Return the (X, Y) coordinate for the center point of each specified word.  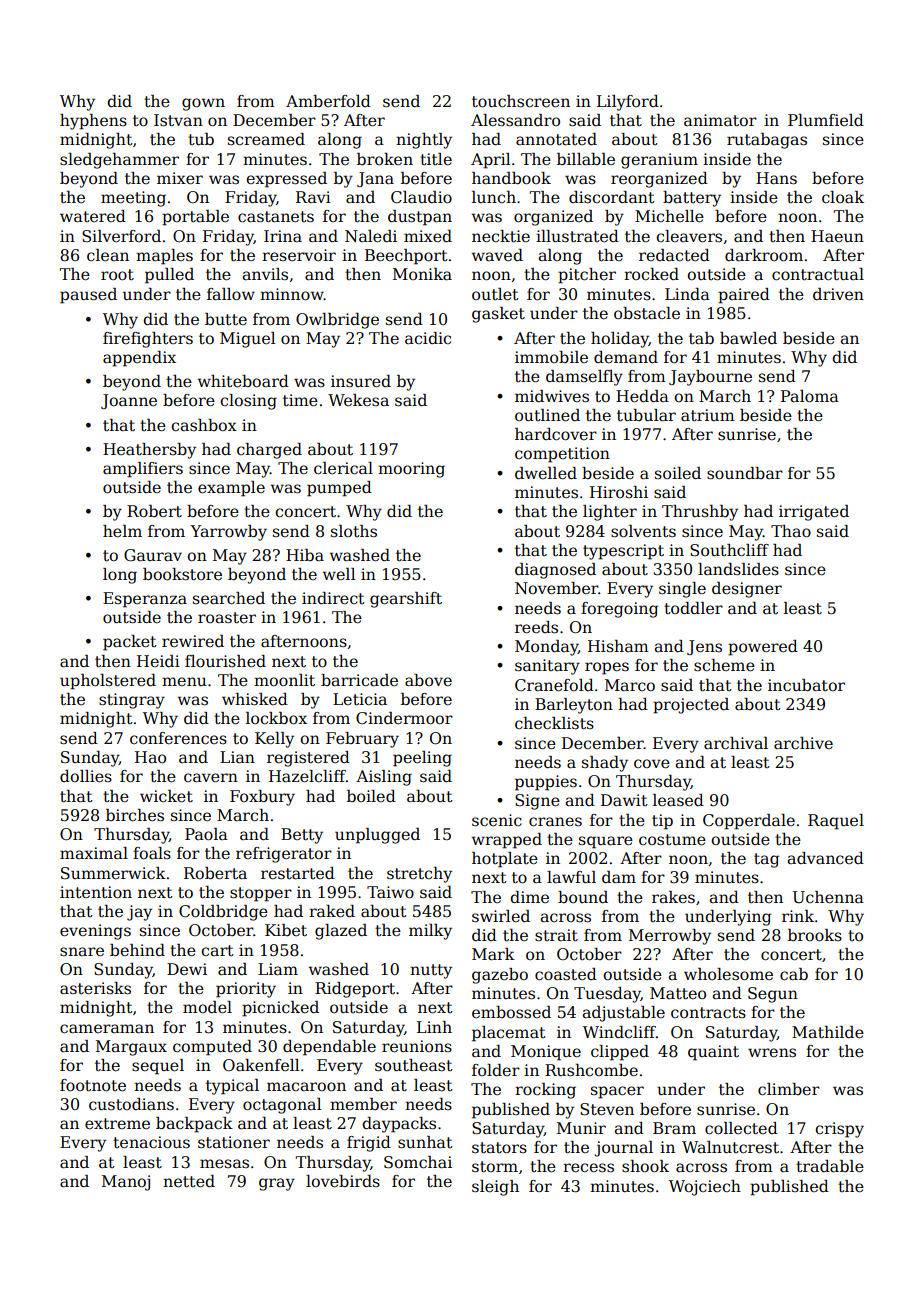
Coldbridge (223, 913)
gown (203, 104)
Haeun (837, 236)
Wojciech (705, 1188)
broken (385, 159)
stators (499, 1148)
